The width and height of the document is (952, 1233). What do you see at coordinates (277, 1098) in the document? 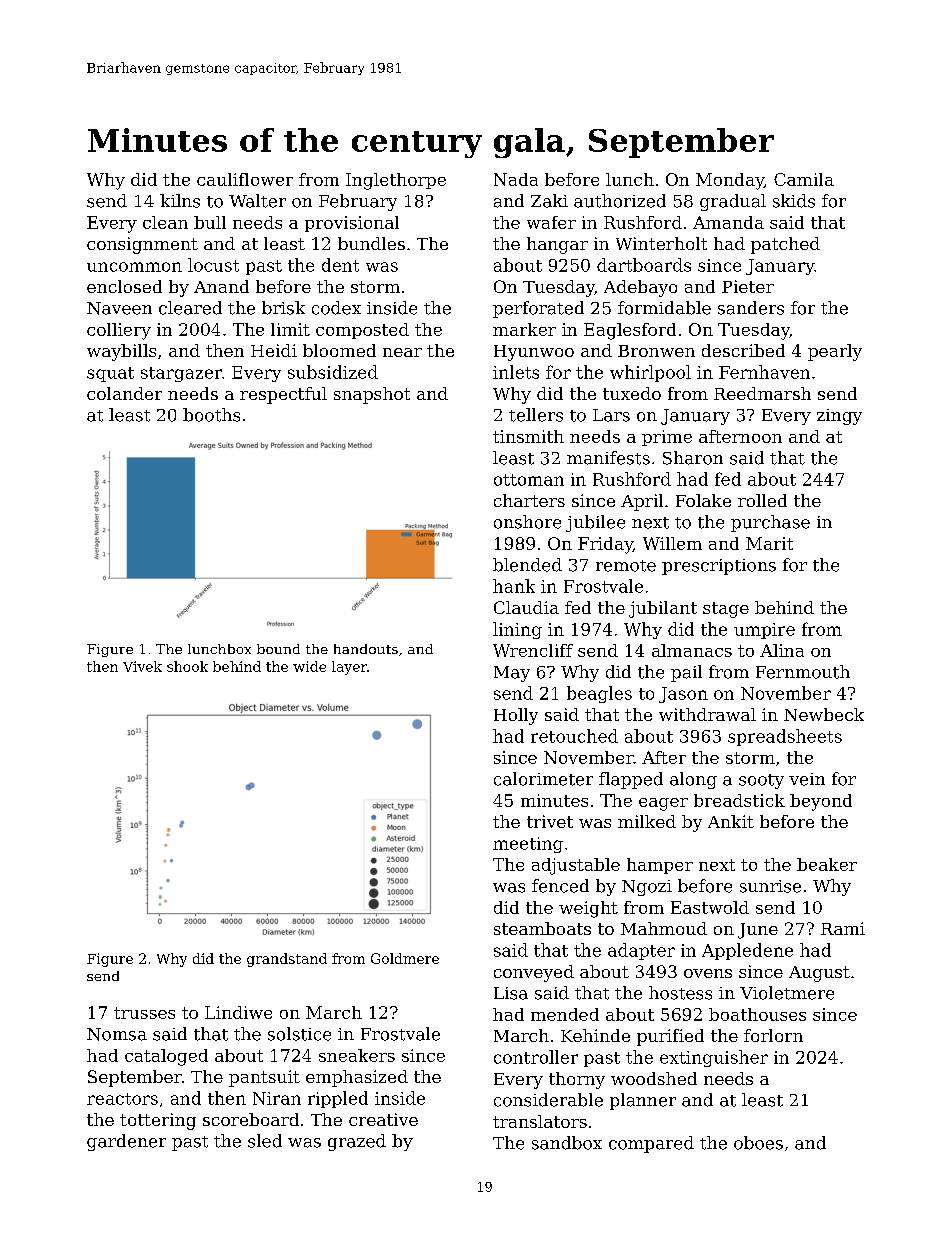
I see `Niran` at bounding box center [277, 1098].
